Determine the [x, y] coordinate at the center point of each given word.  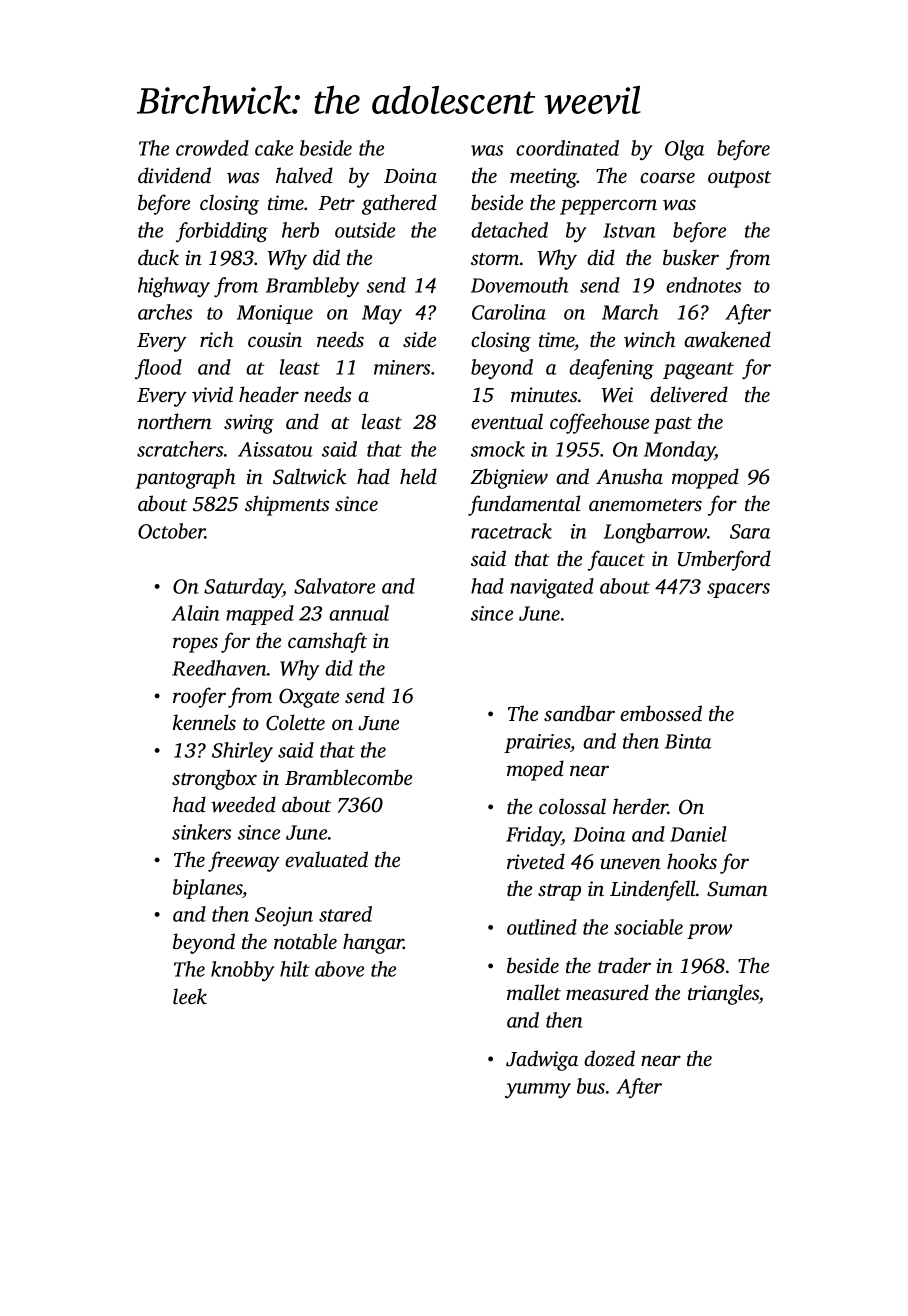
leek [190, 996]
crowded [212, 148]
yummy [538, 1091]
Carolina [509, 312]
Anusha [629, 476]
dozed [609, 1058]
